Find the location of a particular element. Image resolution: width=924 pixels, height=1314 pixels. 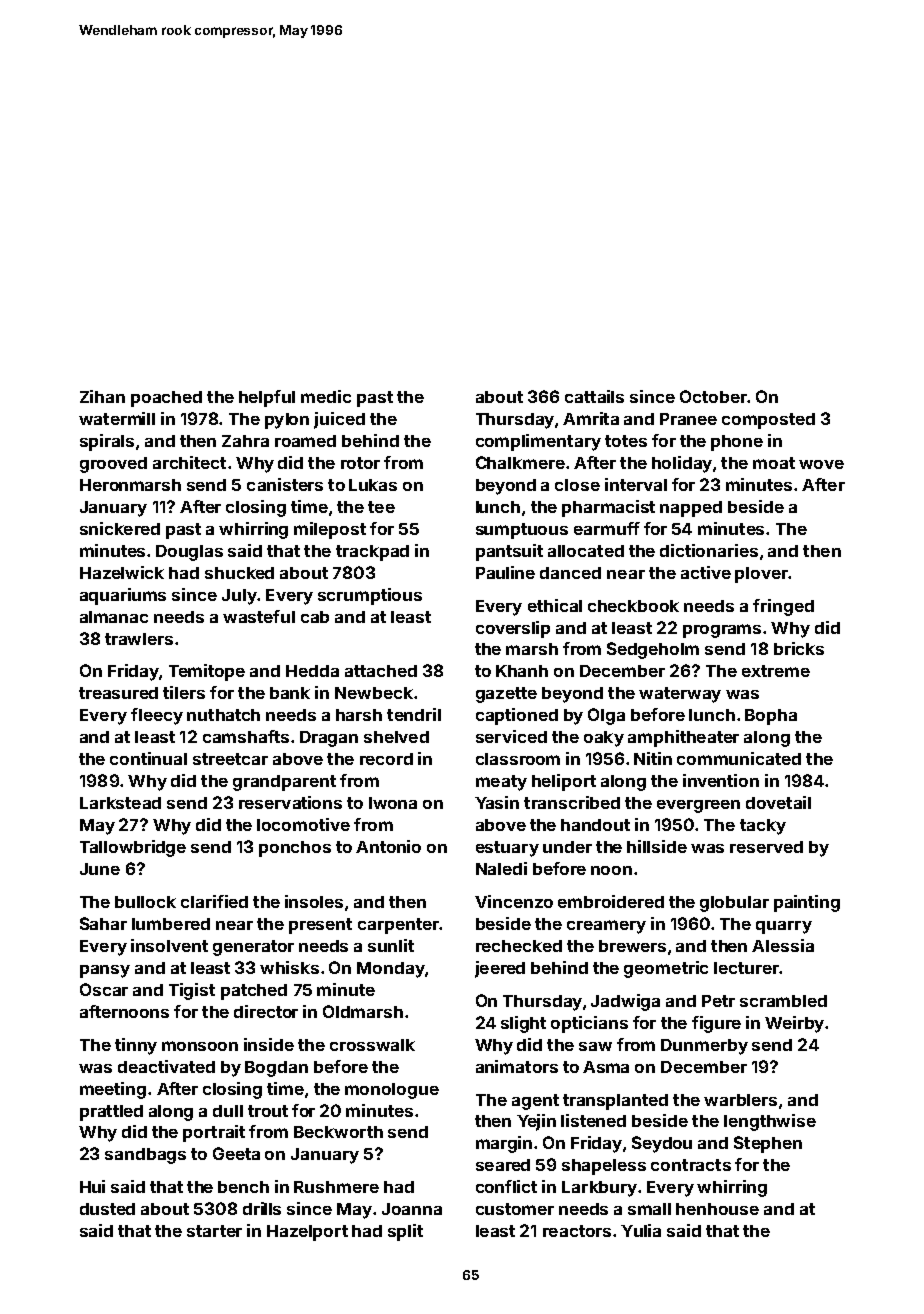

spirals is located at coordinates (107, 442).
